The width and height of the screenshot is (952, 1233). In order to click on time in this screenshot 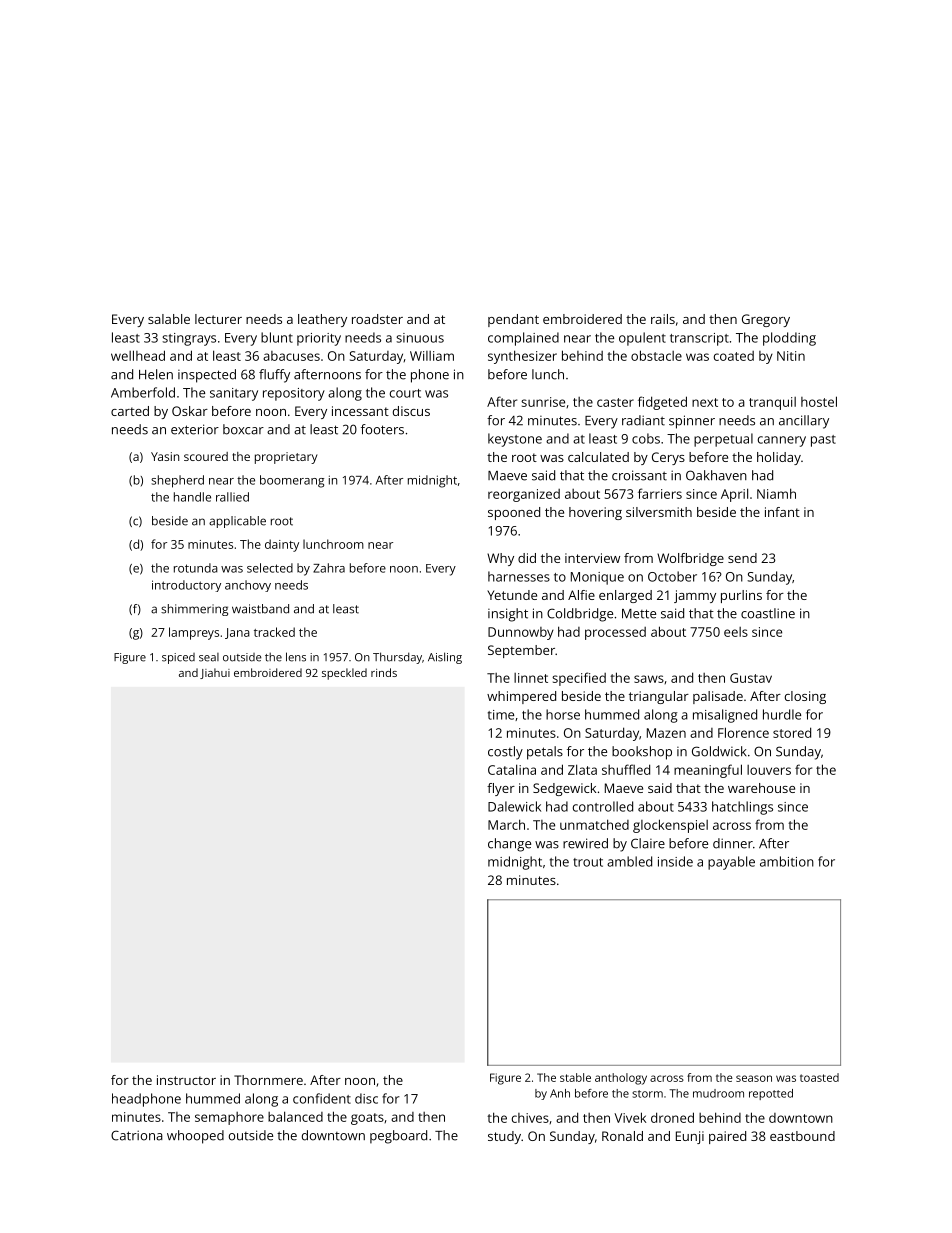, I will do `click(501, 715)`.
